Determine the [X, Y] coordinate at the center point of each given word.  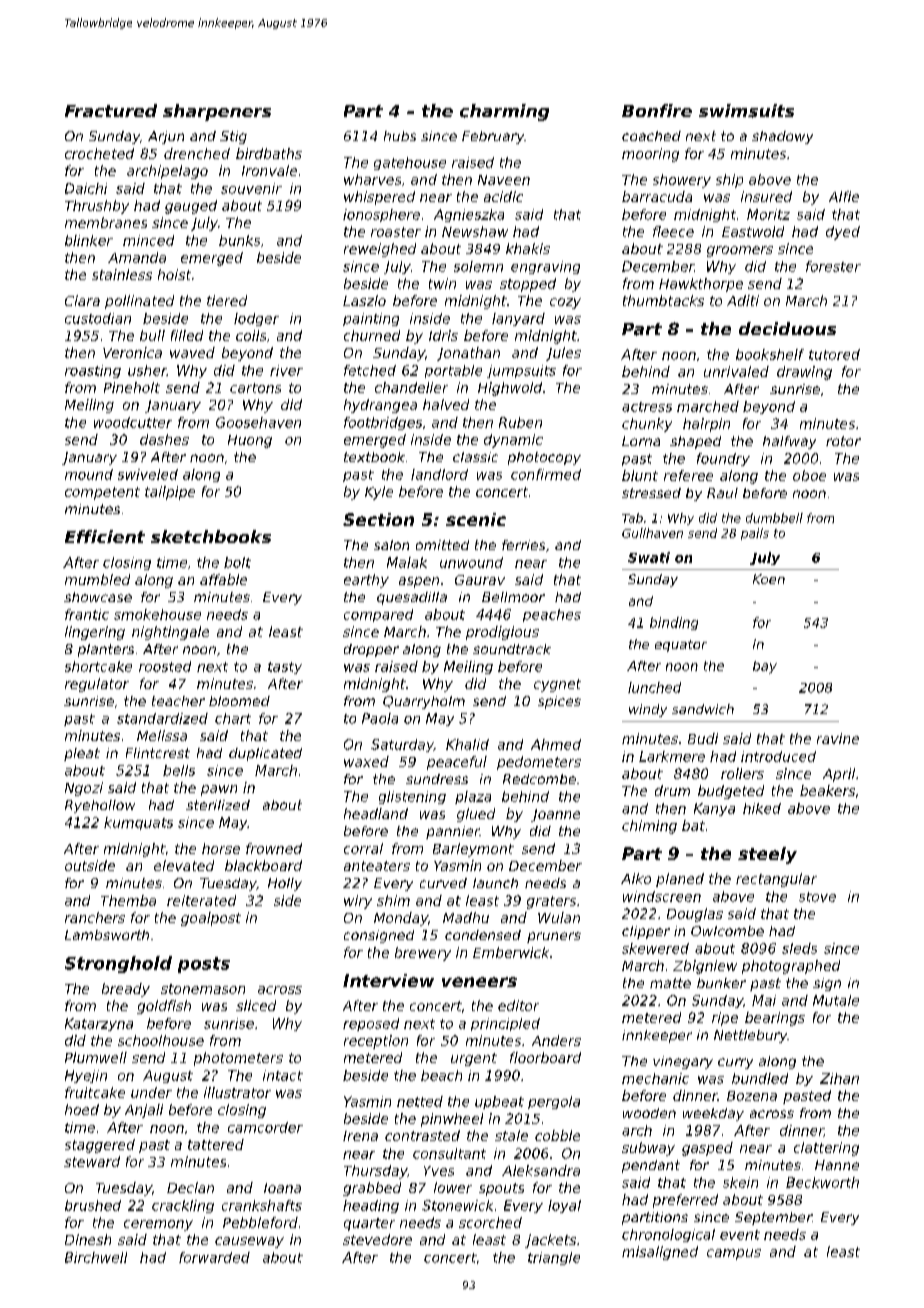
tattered [216, 1144]
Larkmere [672, 756]
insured [766, 196]
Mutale [836, 1000]
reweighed [380, 250]
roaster [396, 232]
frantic [87, 614]
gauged [191, 207]
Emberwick [511, 952]
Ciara [82, 300]
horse [221, 848]
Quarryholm [424, 702]
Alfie [844, 196]
